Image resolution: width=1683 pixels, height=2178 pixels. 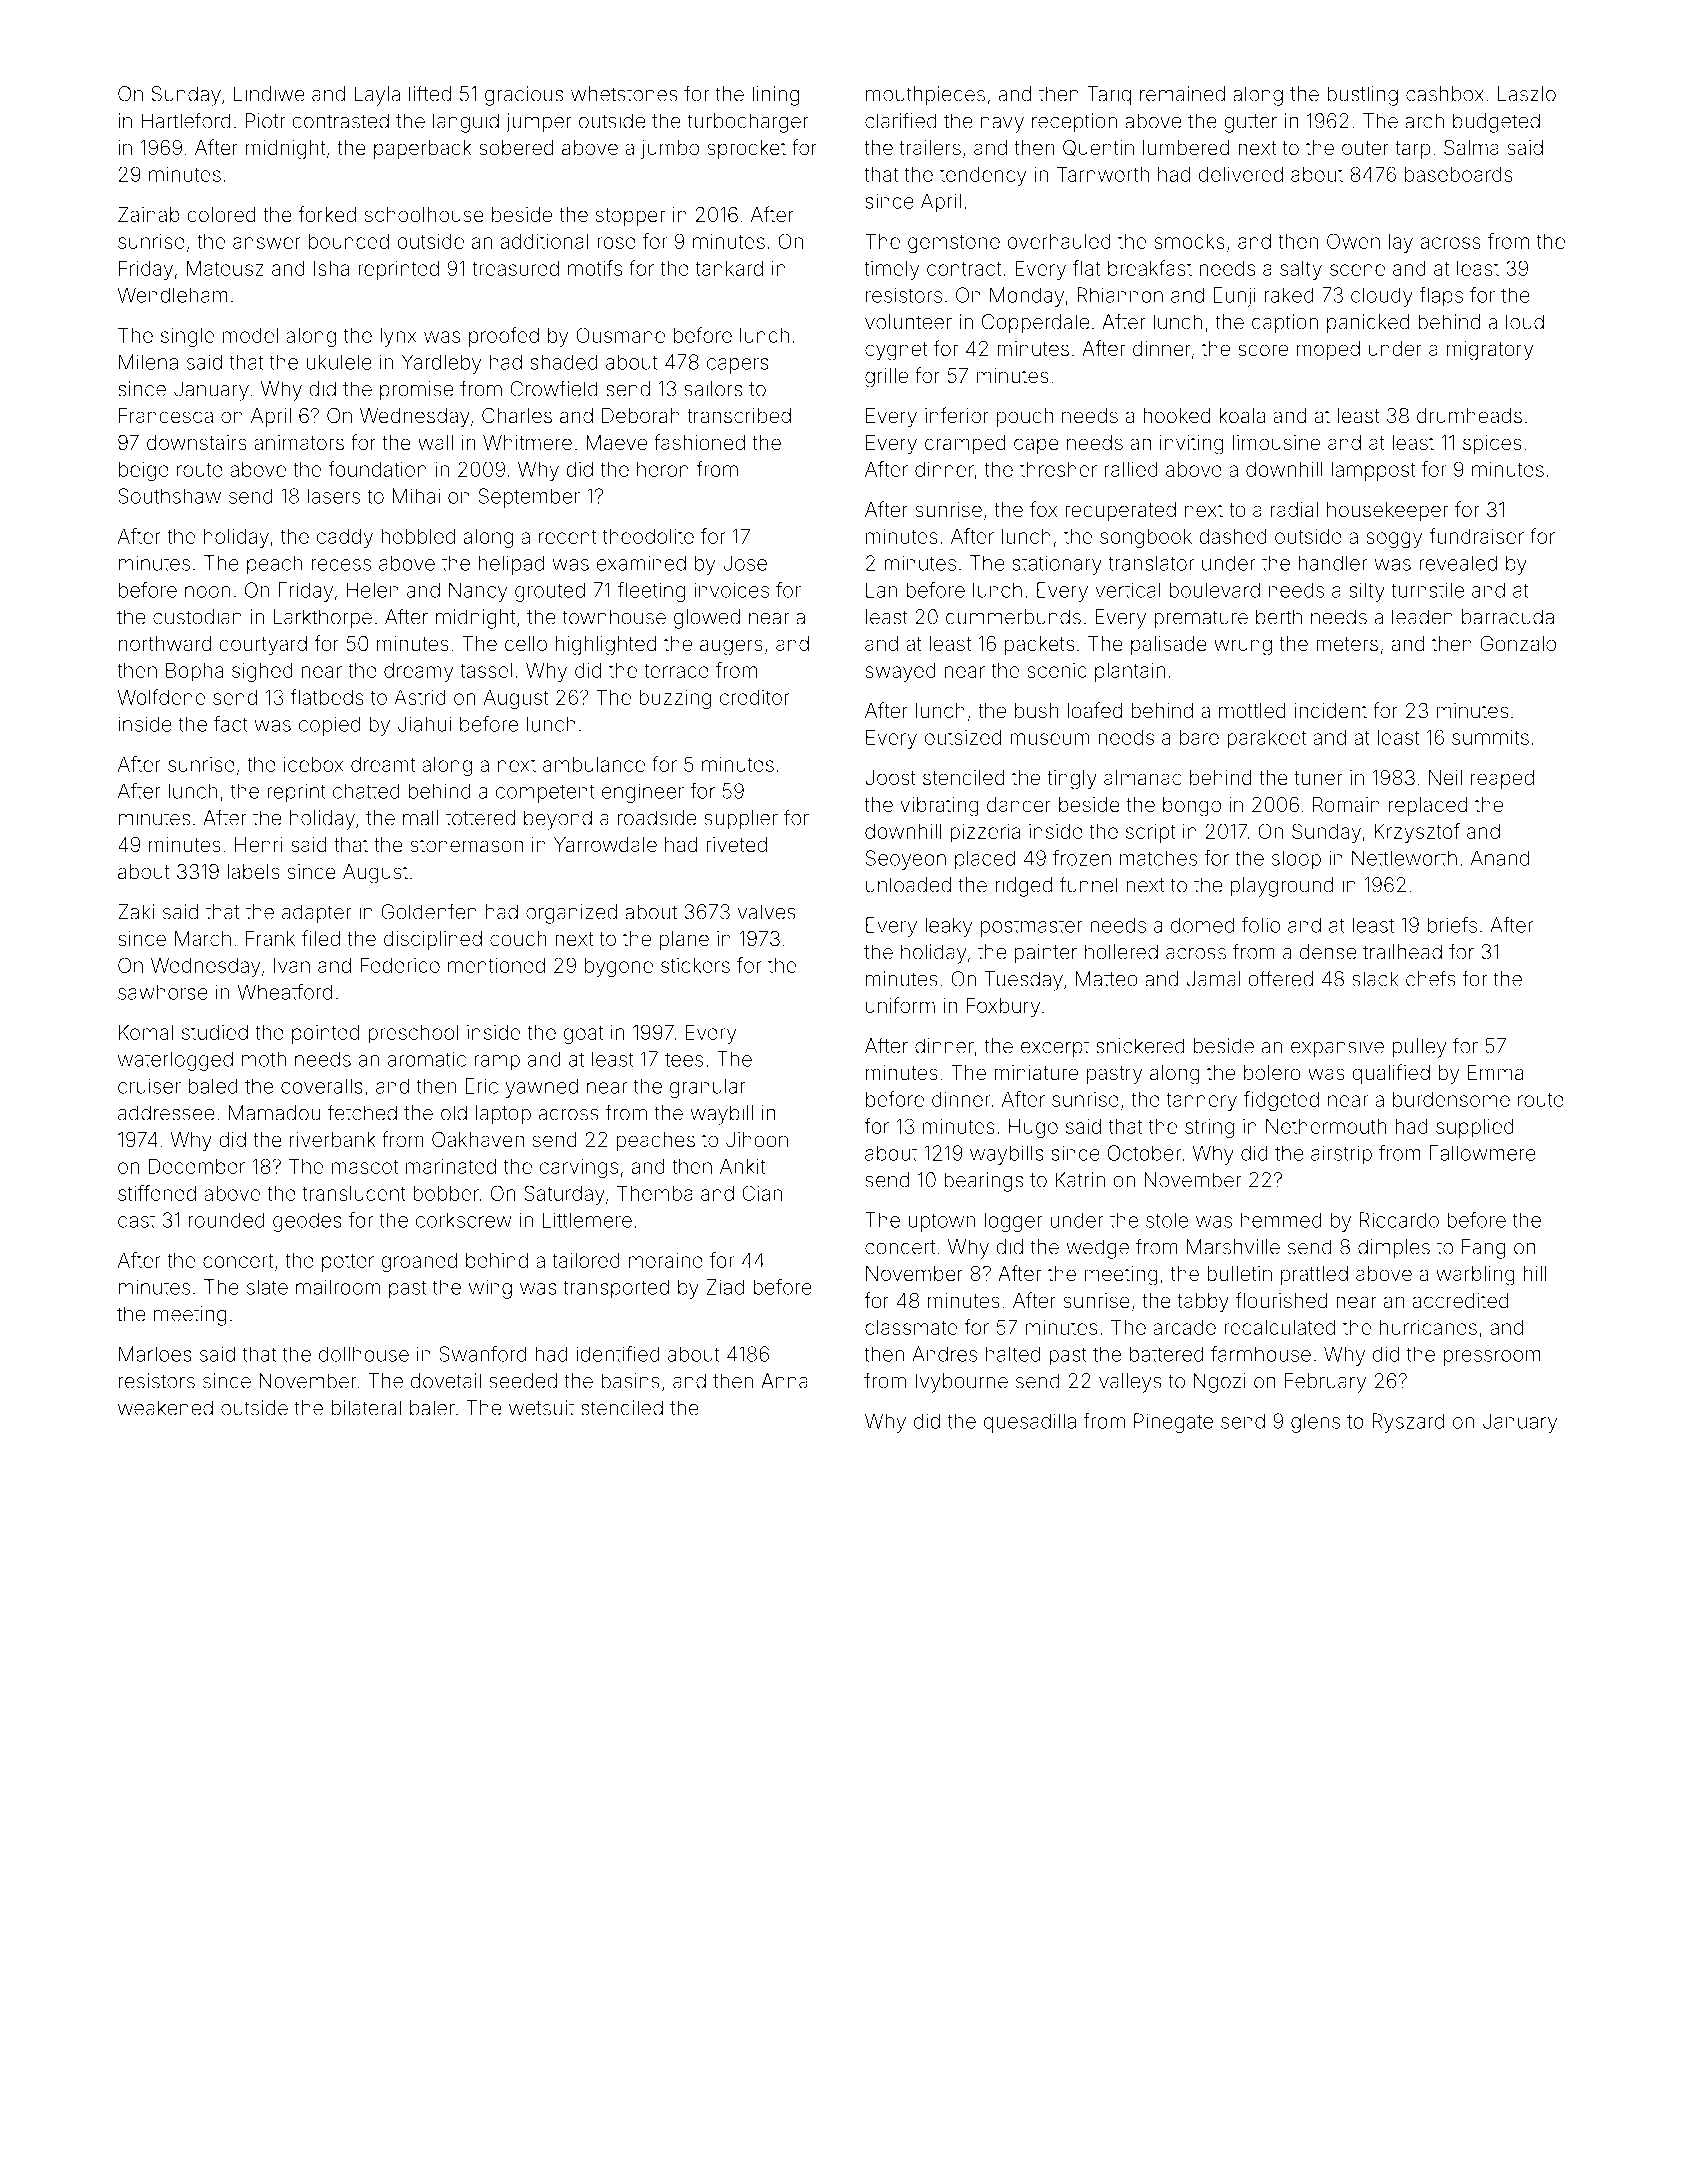 What do you see at coordinates (432, 1408) in the page?
I see `baler` at bounding box center [432, 1408].
